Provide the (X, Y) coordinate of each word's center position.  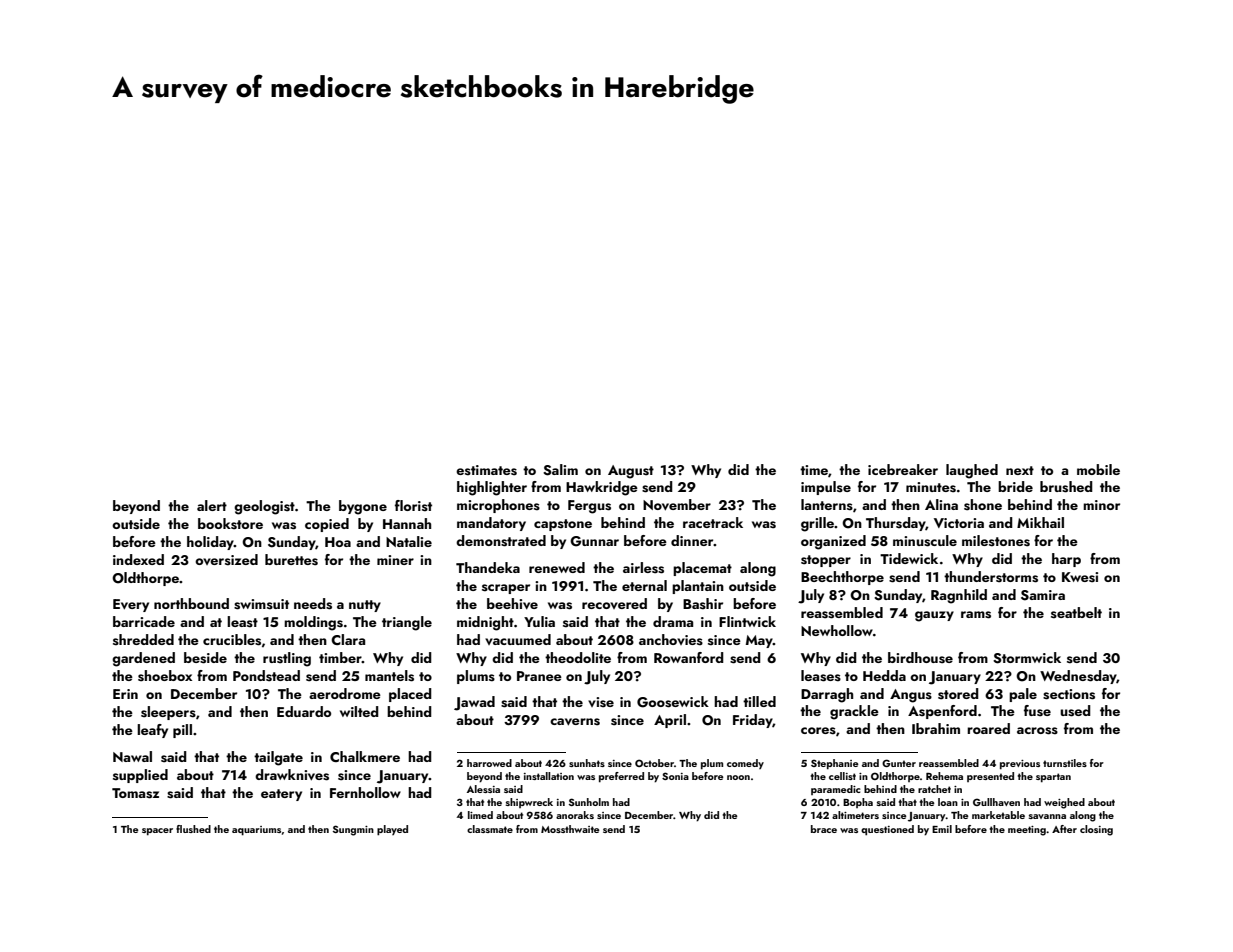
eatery (281, 795)
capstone (563, 525)
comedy (745, 764)
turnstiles (1065, 763)
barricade (144, 621)
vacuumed (518, 639)
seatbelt (1076, 613)
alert (212, 505)
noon (738, 777)
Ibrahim (936, 728)
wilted (359, 711)
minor (1101, 505)
